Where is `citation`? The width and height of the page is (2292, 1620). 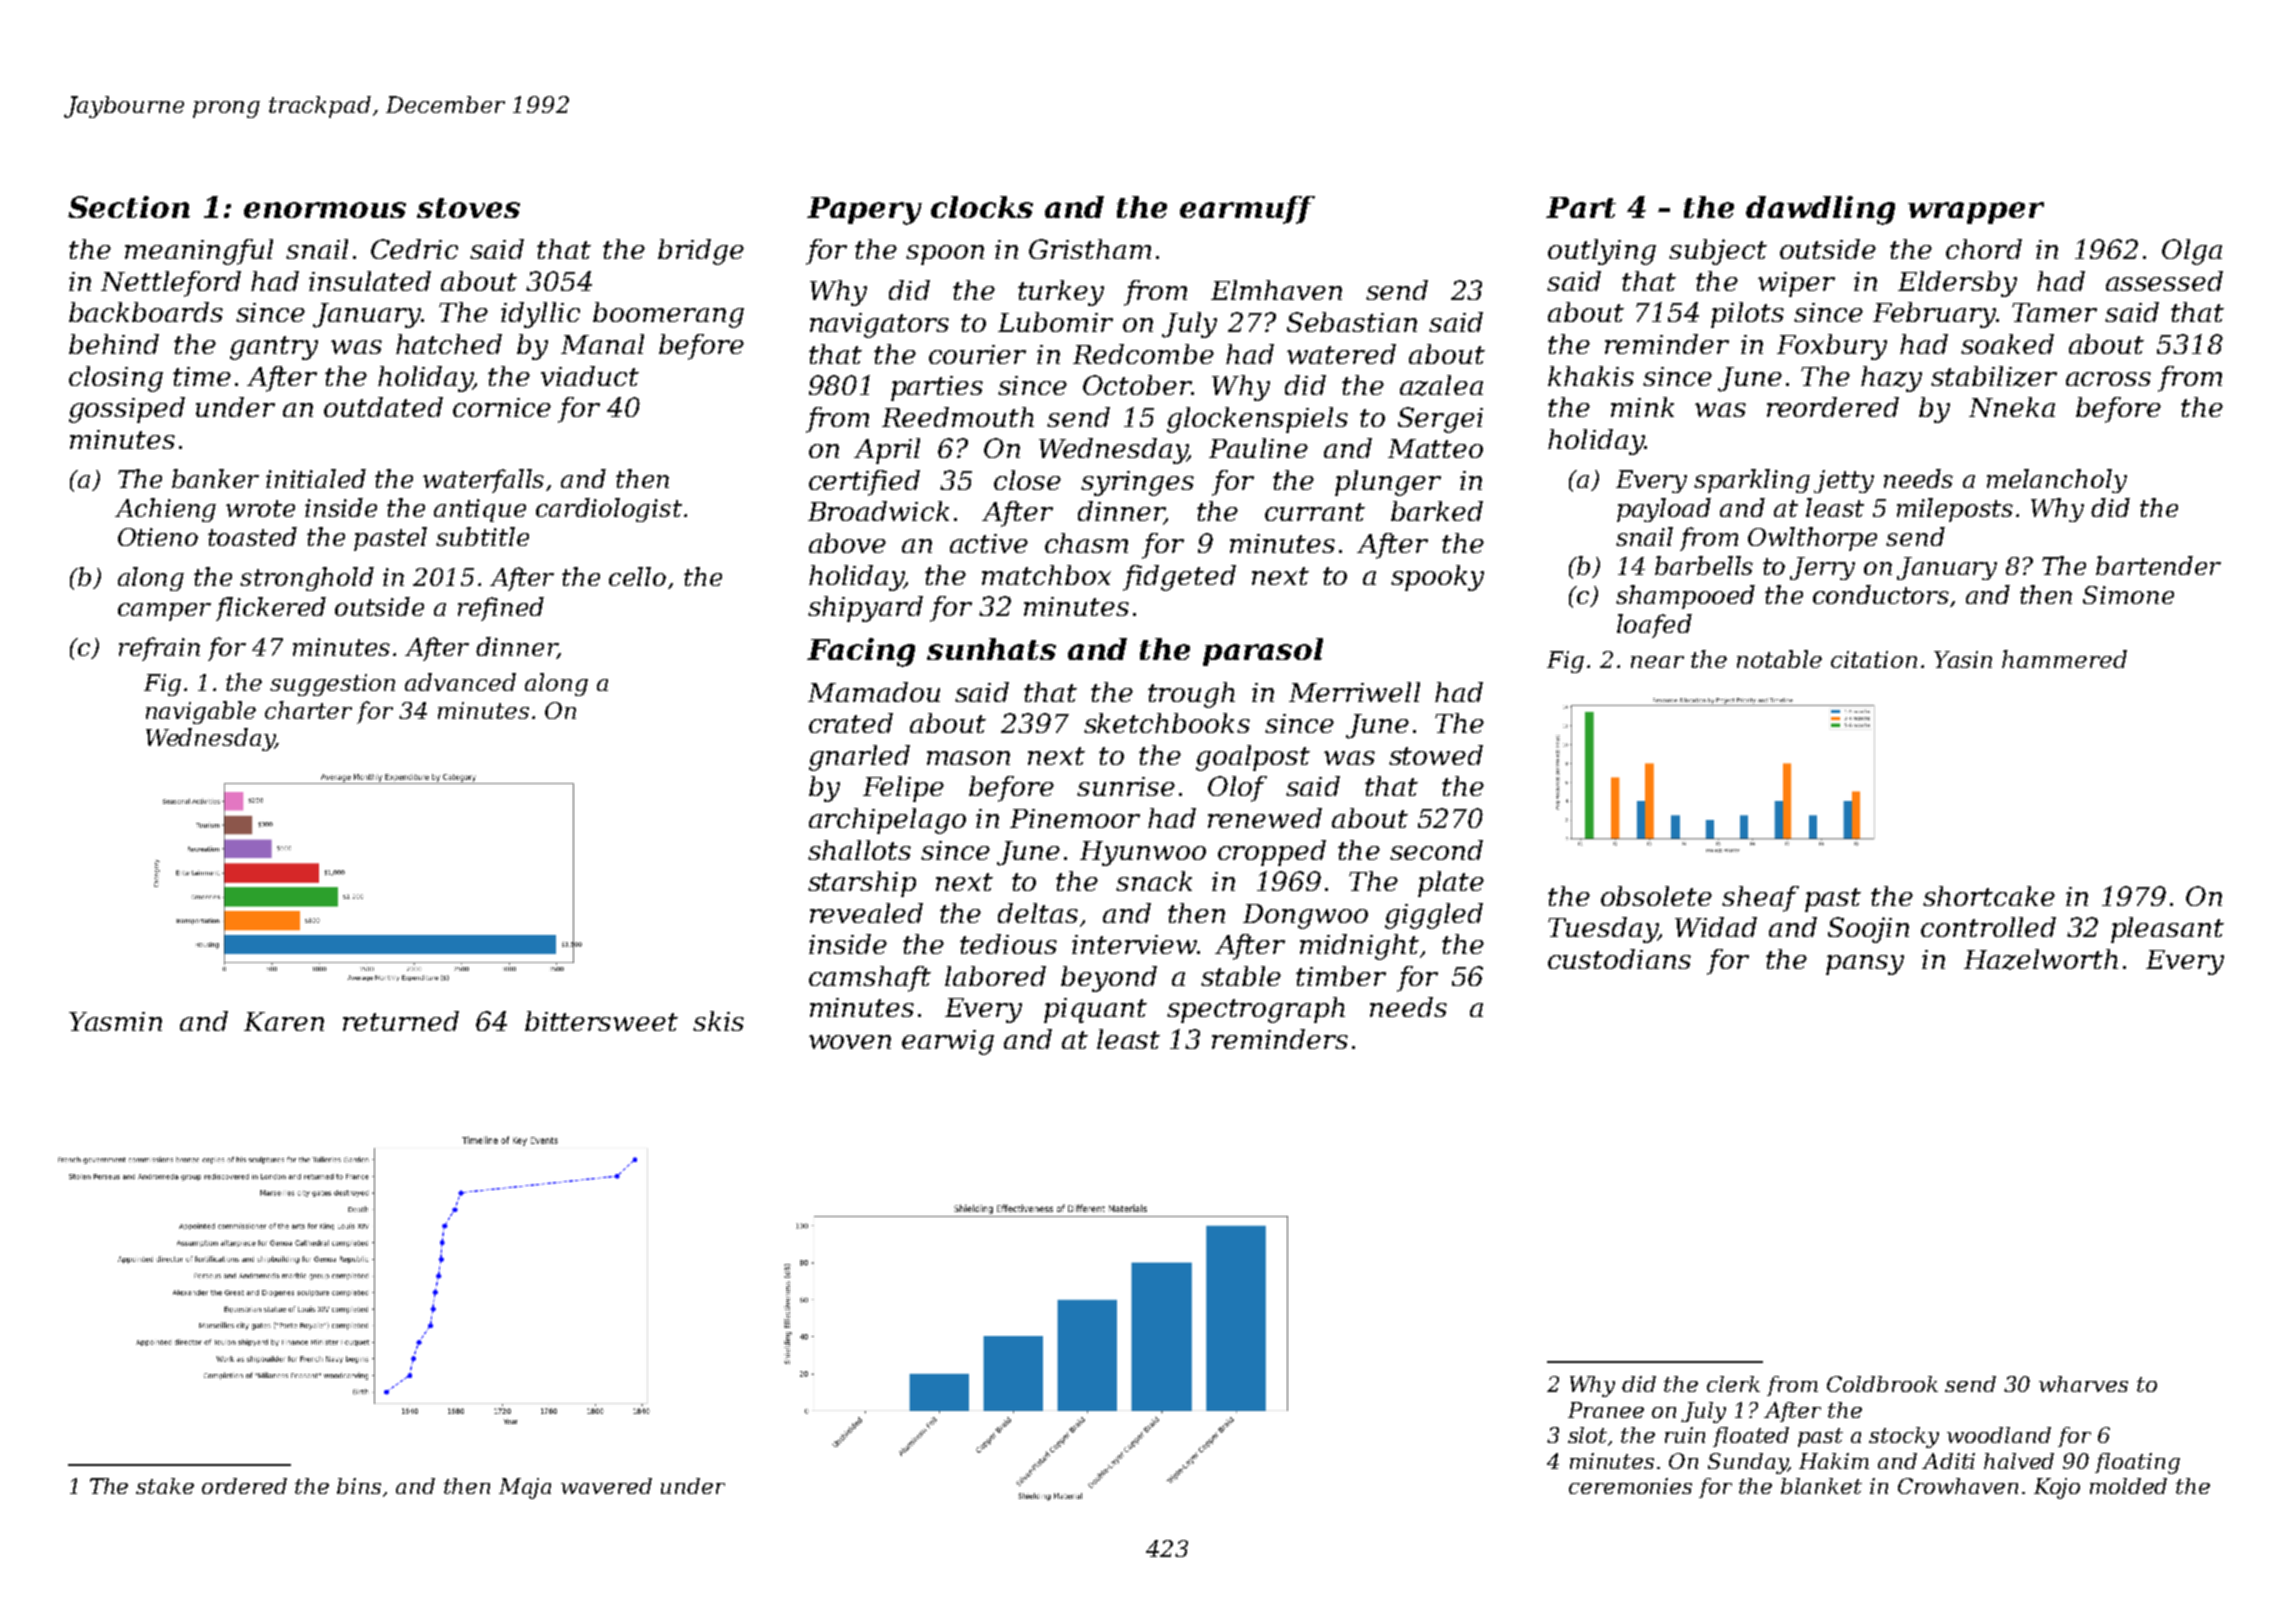 citation is located at coordinates (1874, 659).
